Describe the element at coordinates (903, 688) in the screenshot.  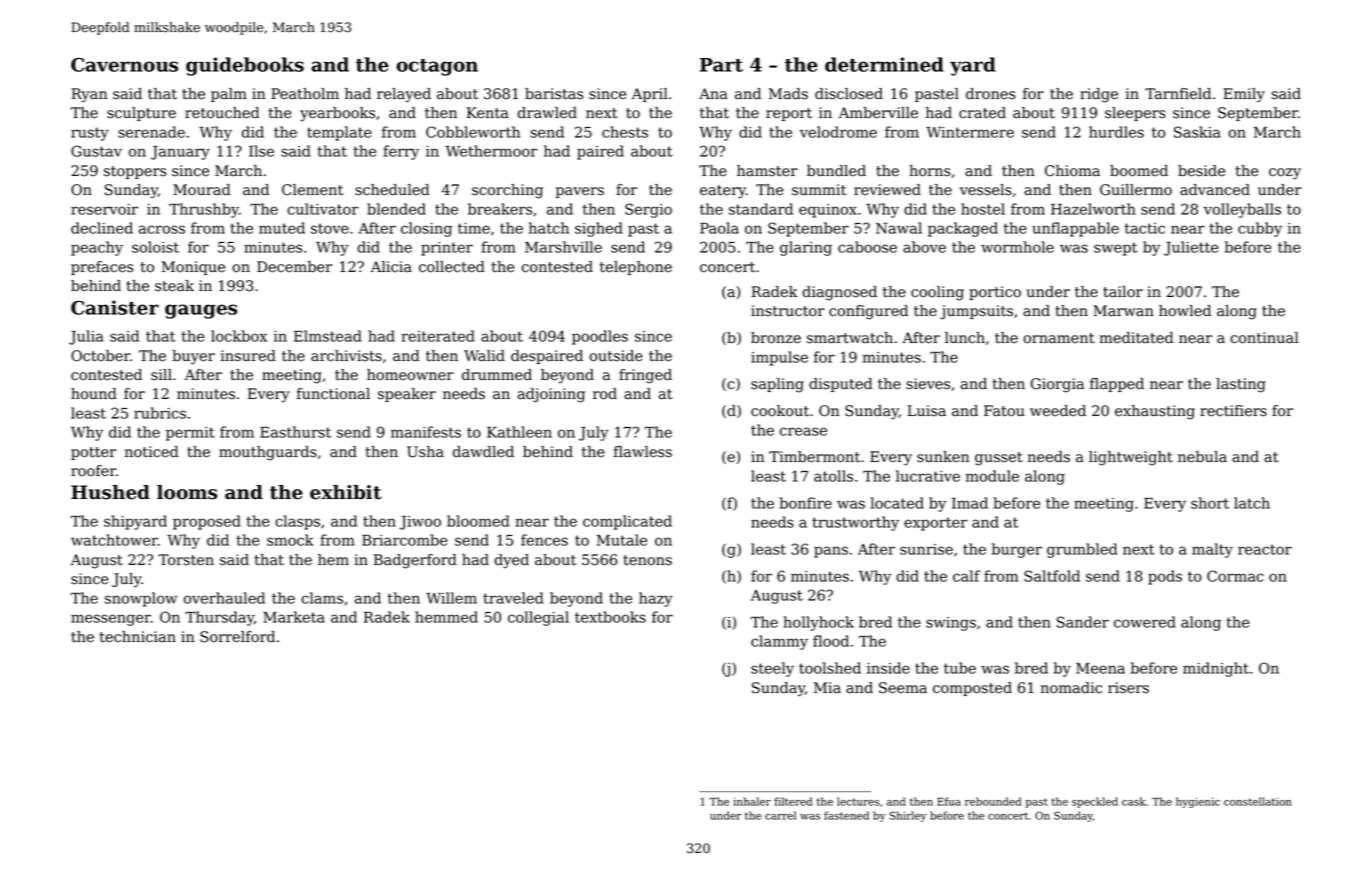
I see `Seema` at that location.
